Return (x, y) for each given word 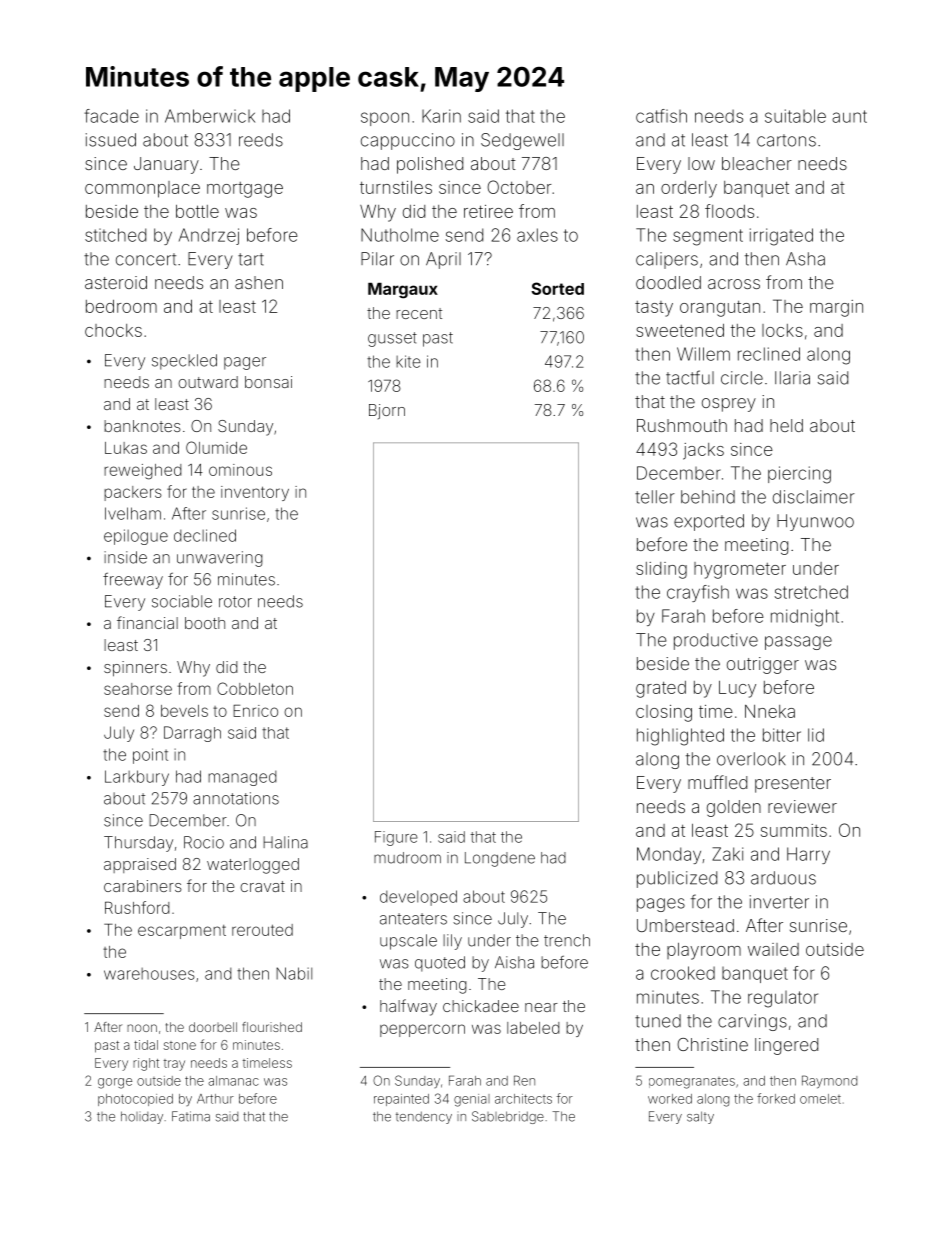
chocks (113, 330)
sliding (661, 570)
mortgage (245, 190)
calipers (667, 260)
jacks (703, 451)
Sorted (557, 288)
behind (708, 497)
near (541, 1007)
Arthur (215, 1099)
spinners (135, 669)
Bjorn (387, 411)
